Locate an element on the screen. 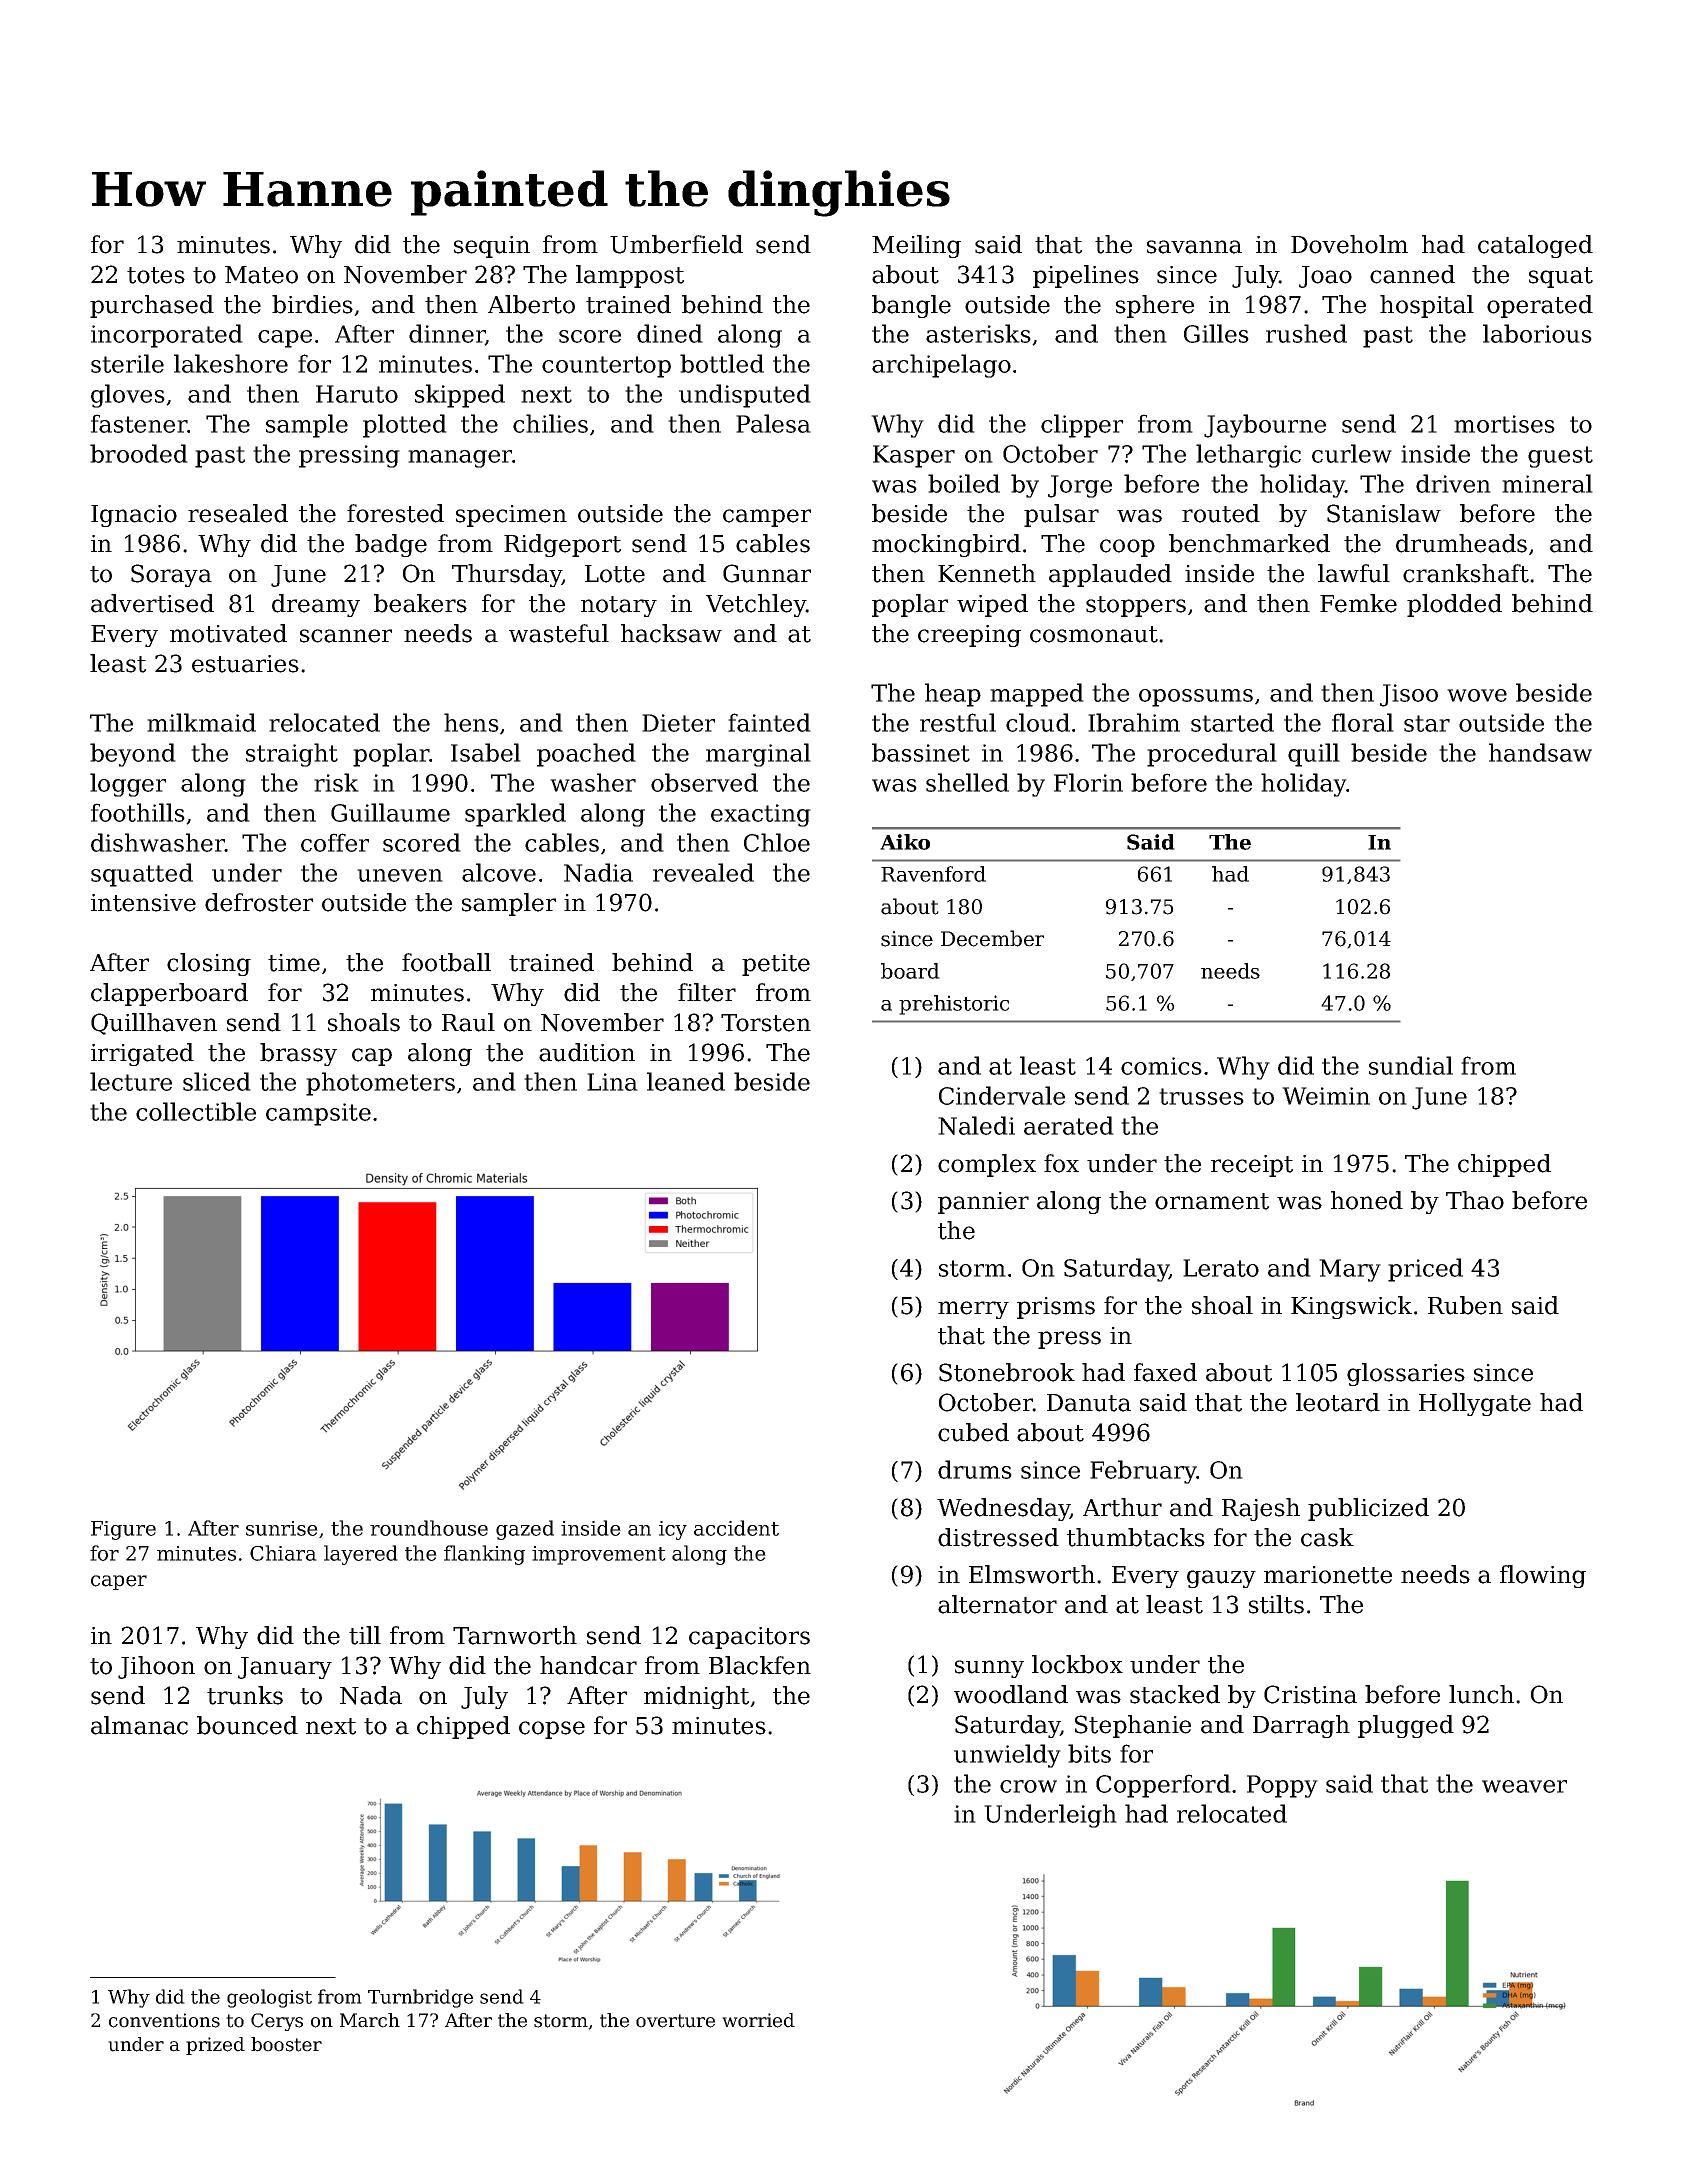 Image resolution: width=1683 pixels, height=2178 pixels. lunch is located at coordinates (1481, 1694).
